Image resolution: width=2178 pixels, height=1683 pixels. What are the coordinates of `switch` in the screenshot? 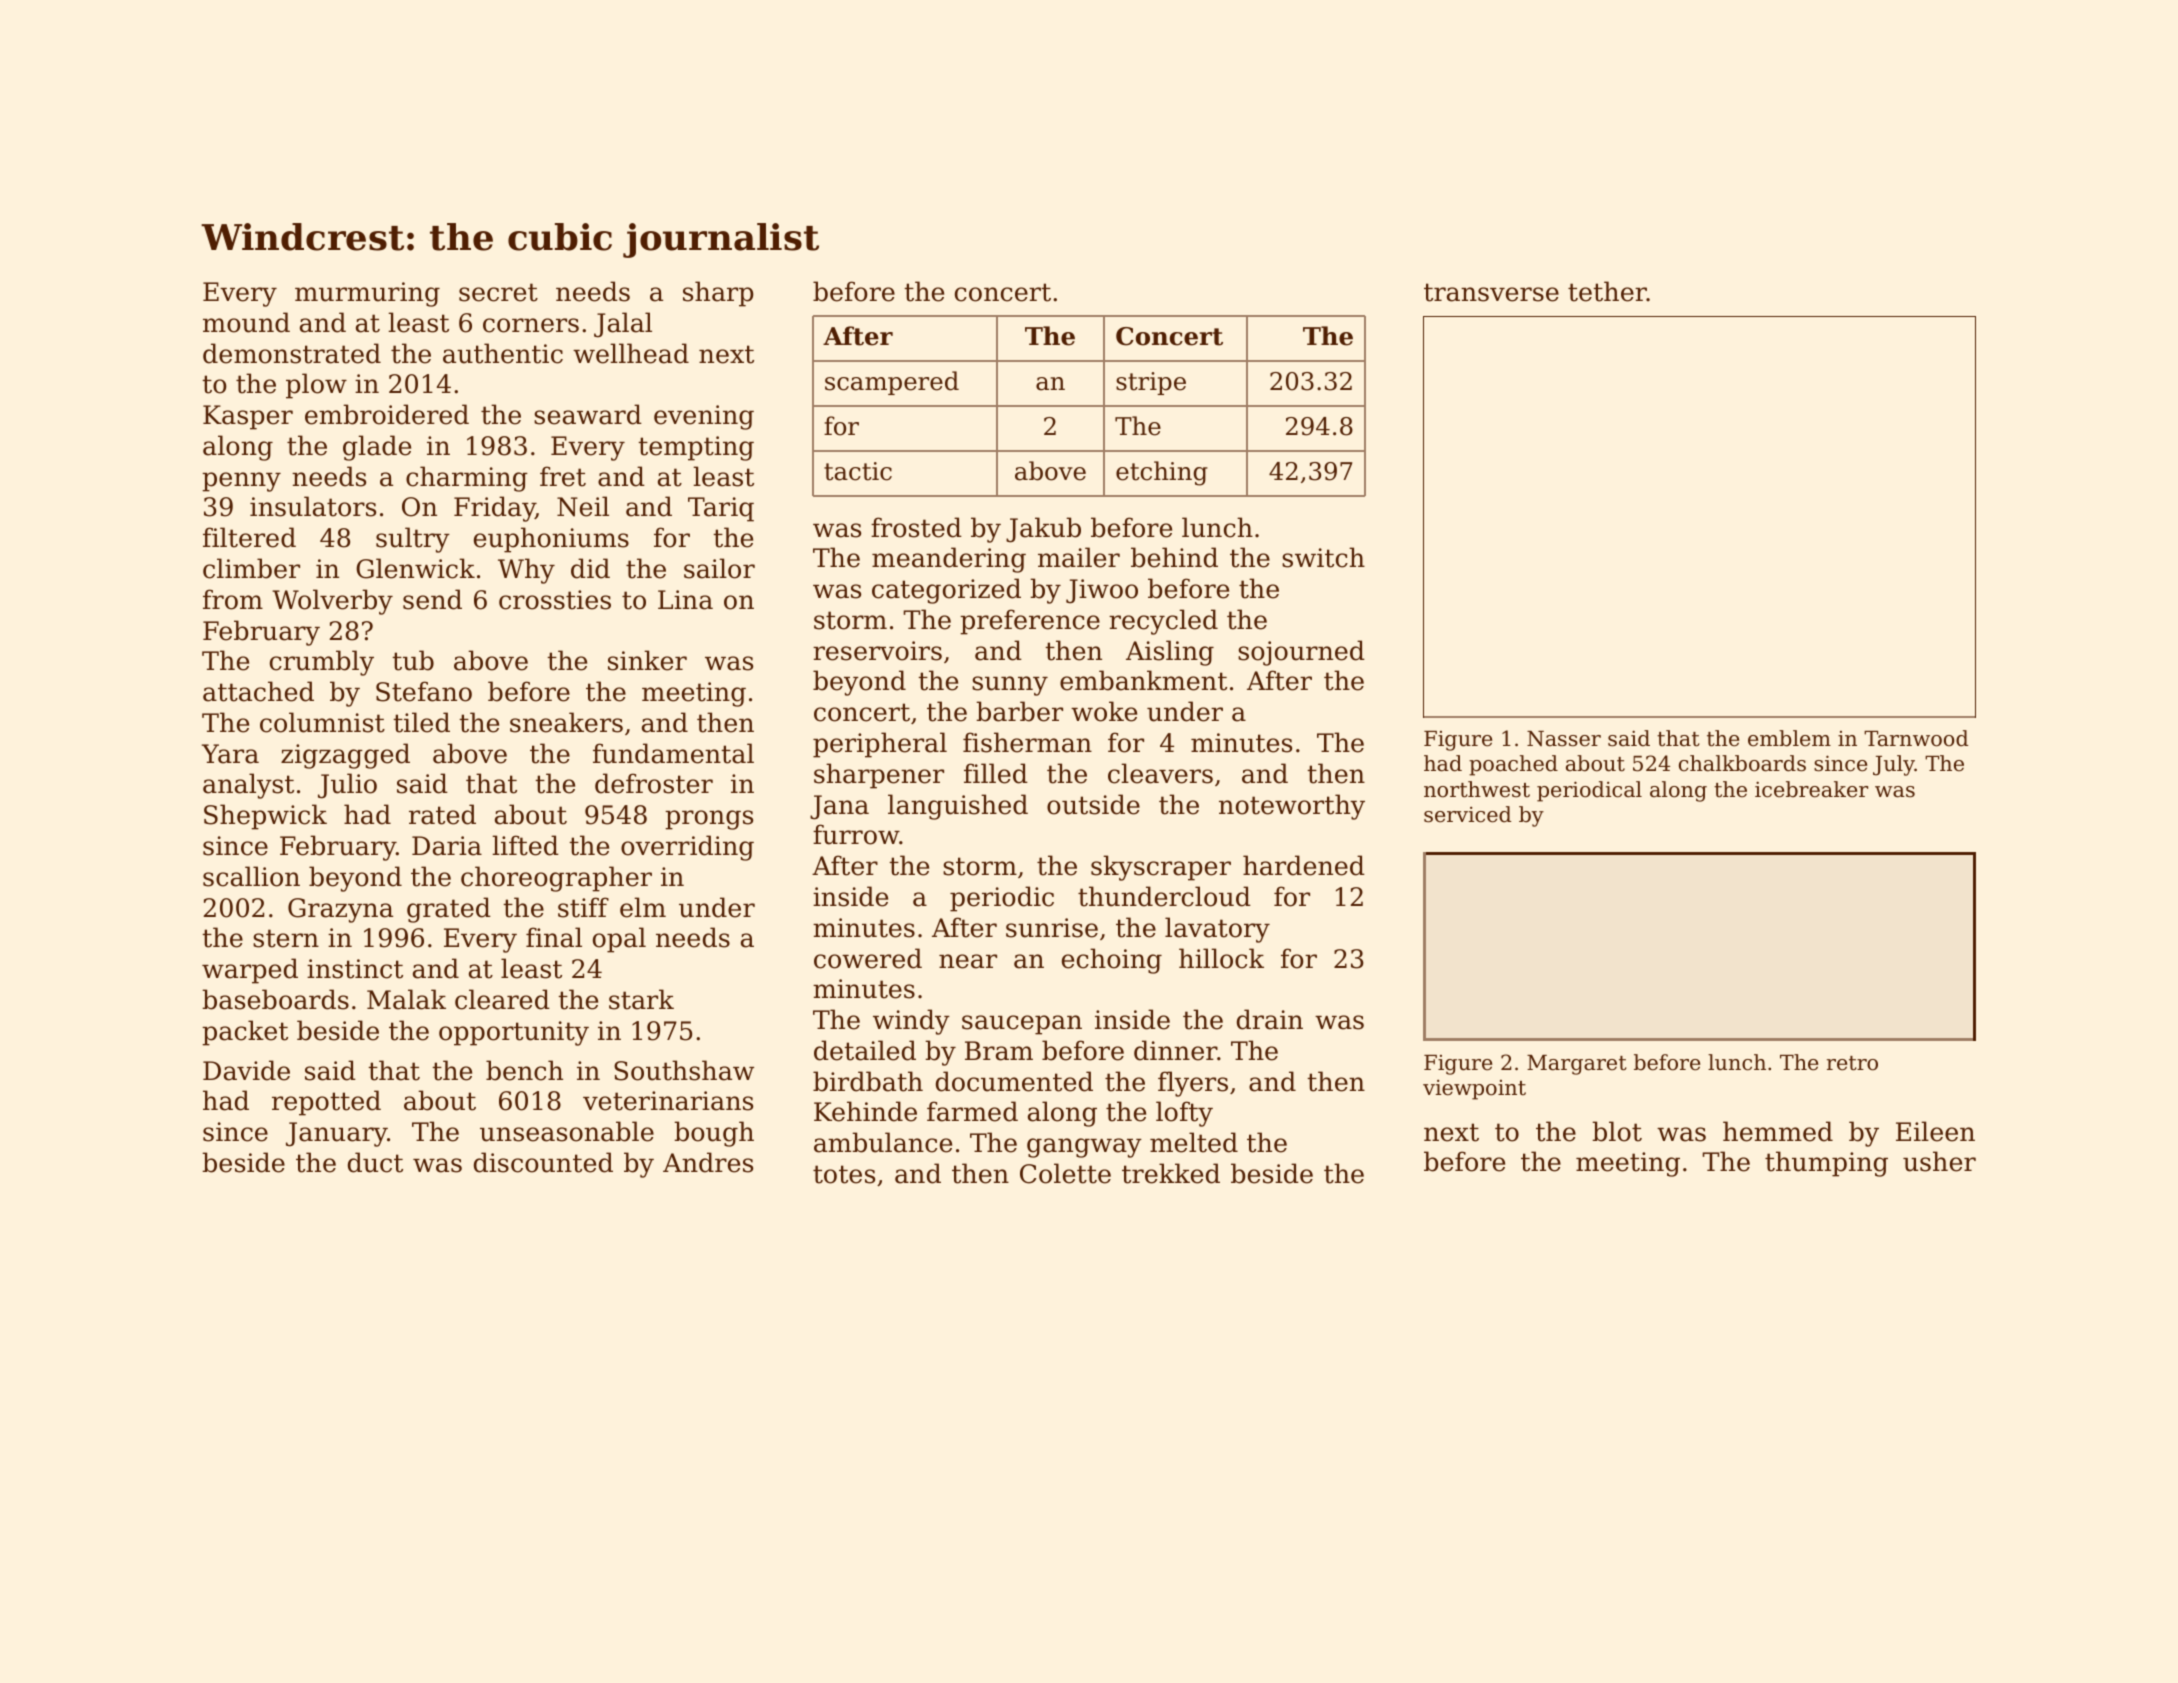 It's located at (1323, 557).
